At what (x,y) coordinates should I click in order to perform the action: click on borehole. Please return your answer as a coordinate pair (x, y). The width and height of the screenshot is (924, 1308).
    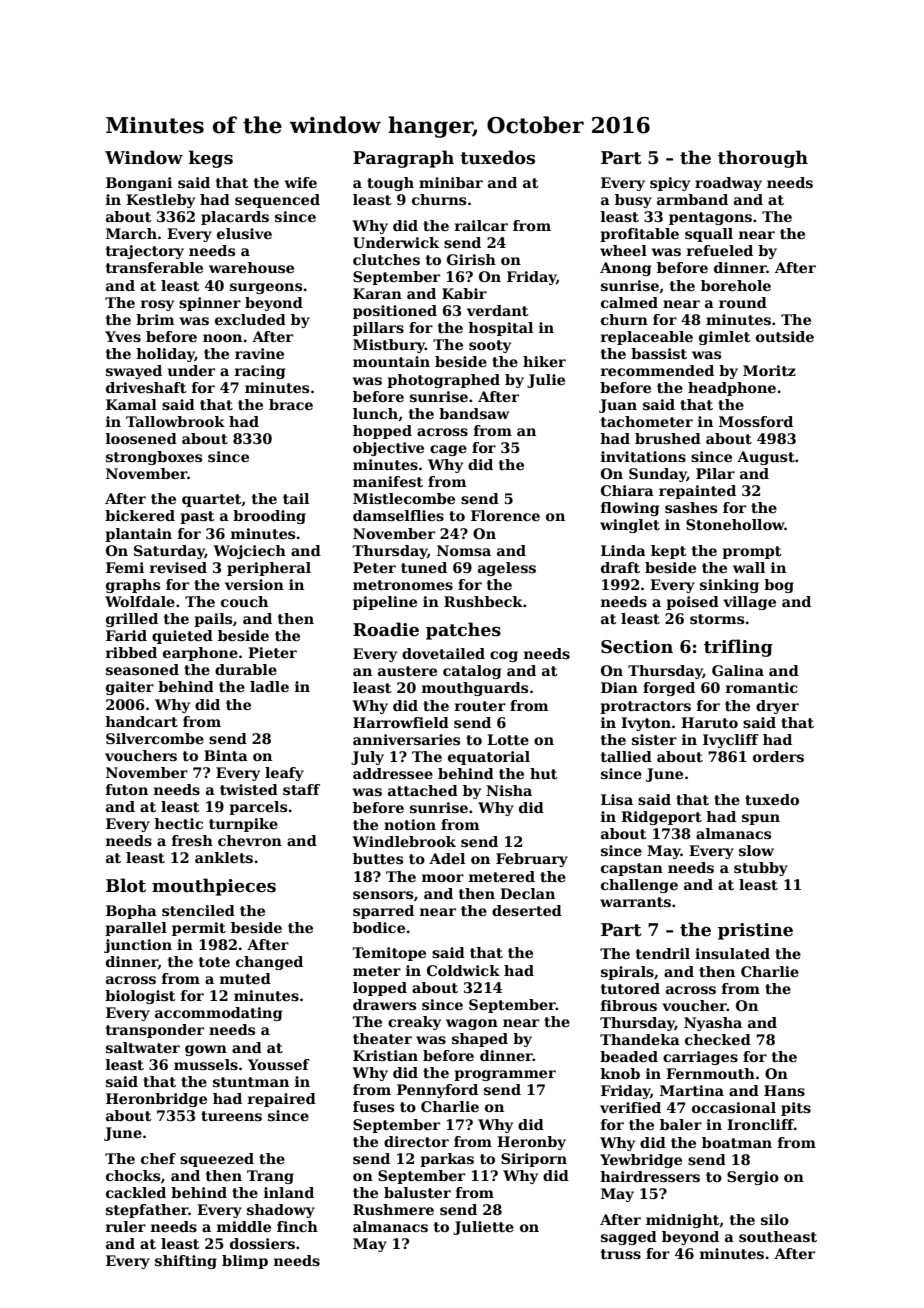
    Looking at the image, I should click on (736, 285).
